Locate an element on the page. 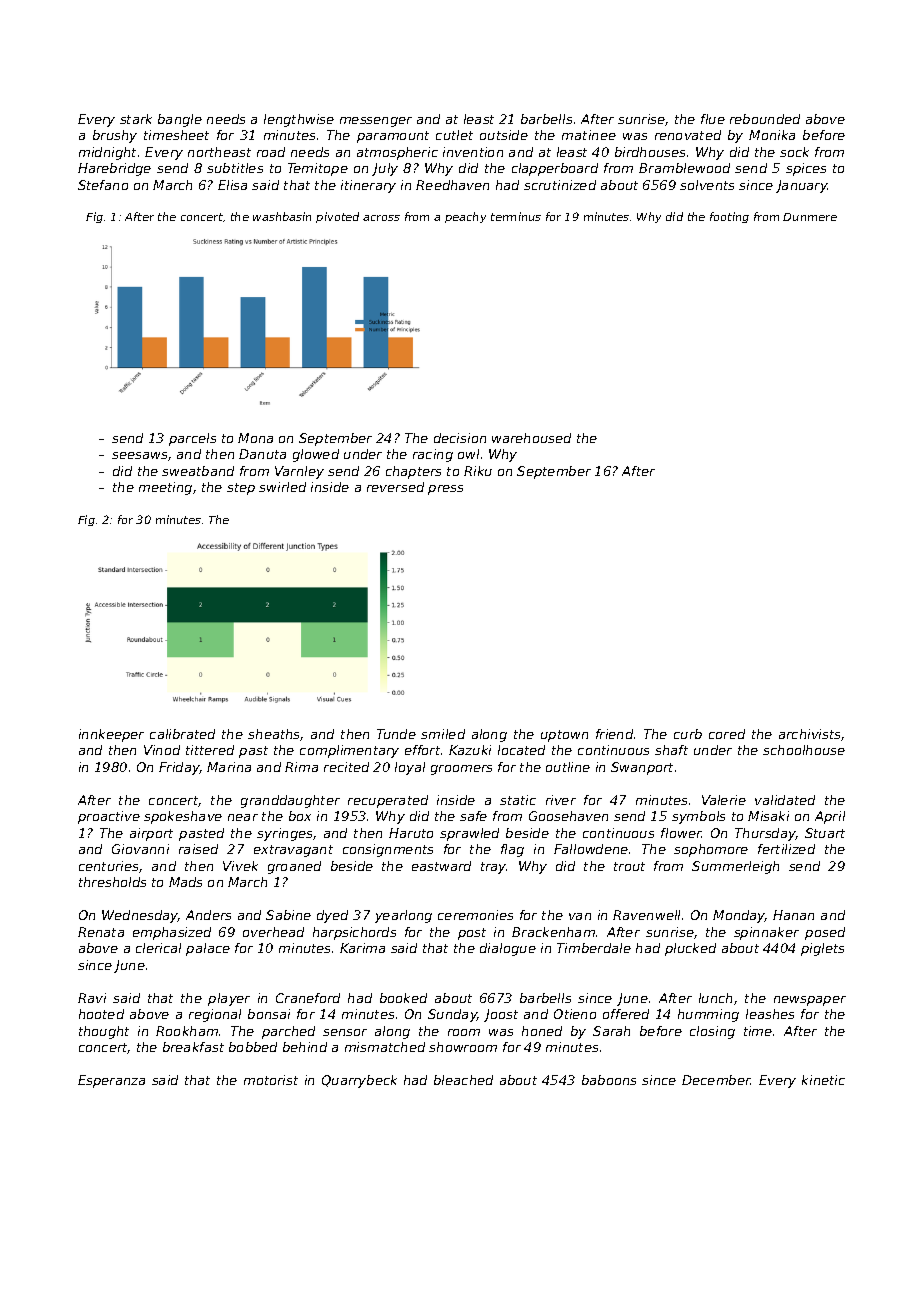 The height and width of the document is (1308, 924). decision is located at coordinates (460, 438).
